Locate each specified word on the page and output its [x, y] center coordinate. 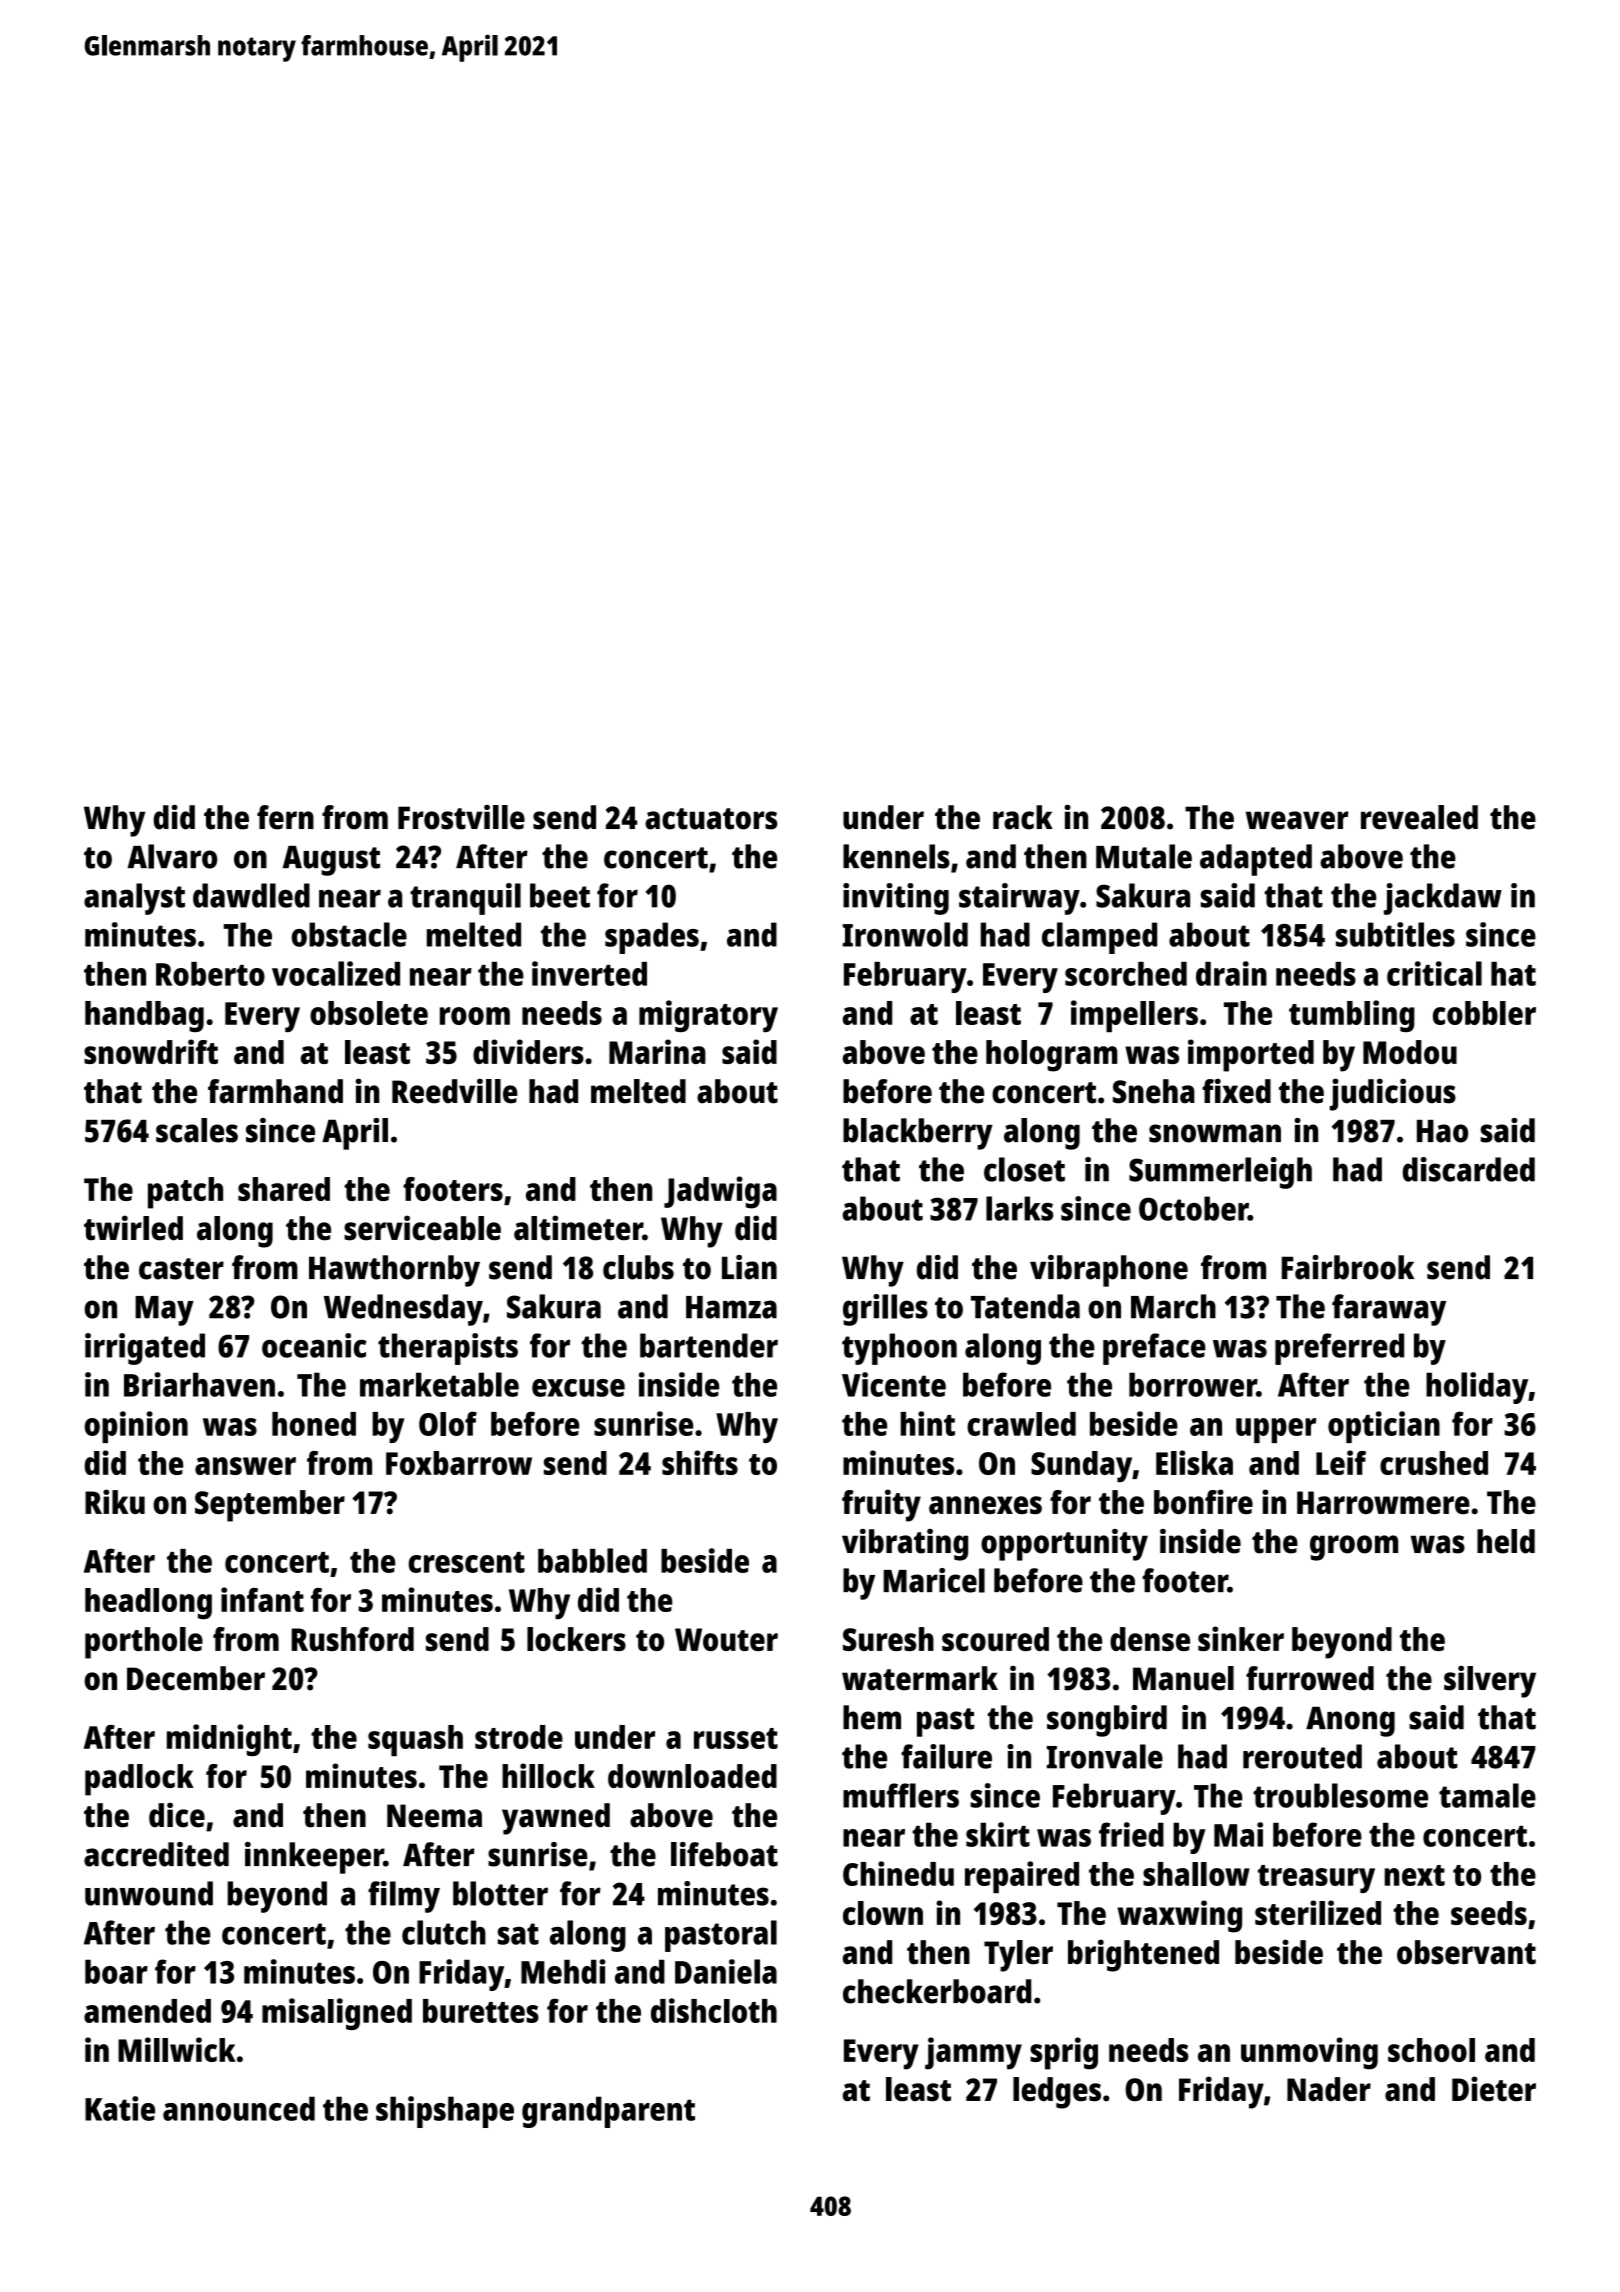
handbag [144, 1016]
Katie [120, 2108]
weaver [1297, 820]
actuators [711, 819]
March [1173, 1306]
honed [314, 1424]
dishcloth [714, 2010]
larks [1019, 1208]
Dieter [1494, 2089]
